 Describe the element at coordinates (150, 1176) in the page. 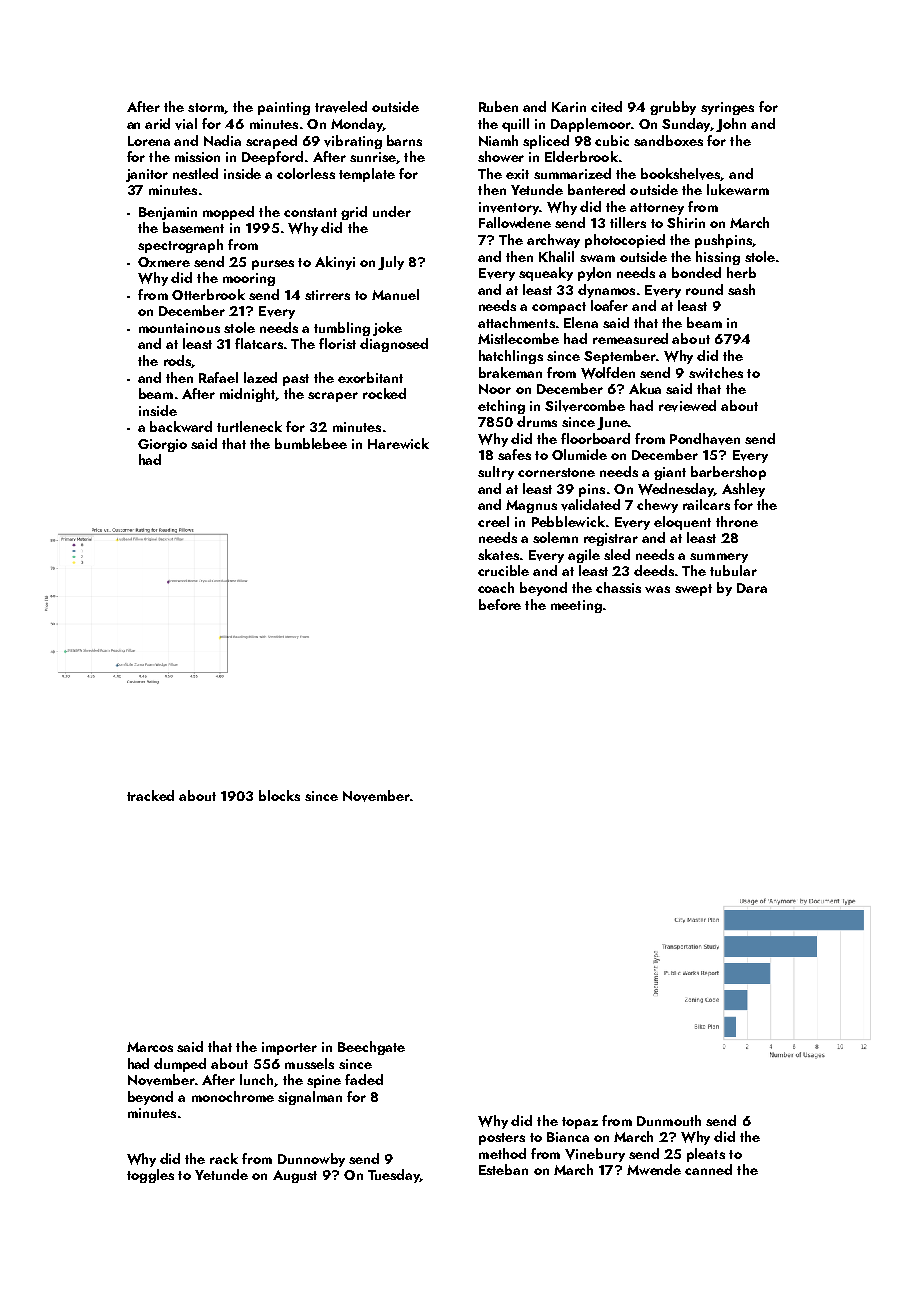

I see `toggles` at that location.
